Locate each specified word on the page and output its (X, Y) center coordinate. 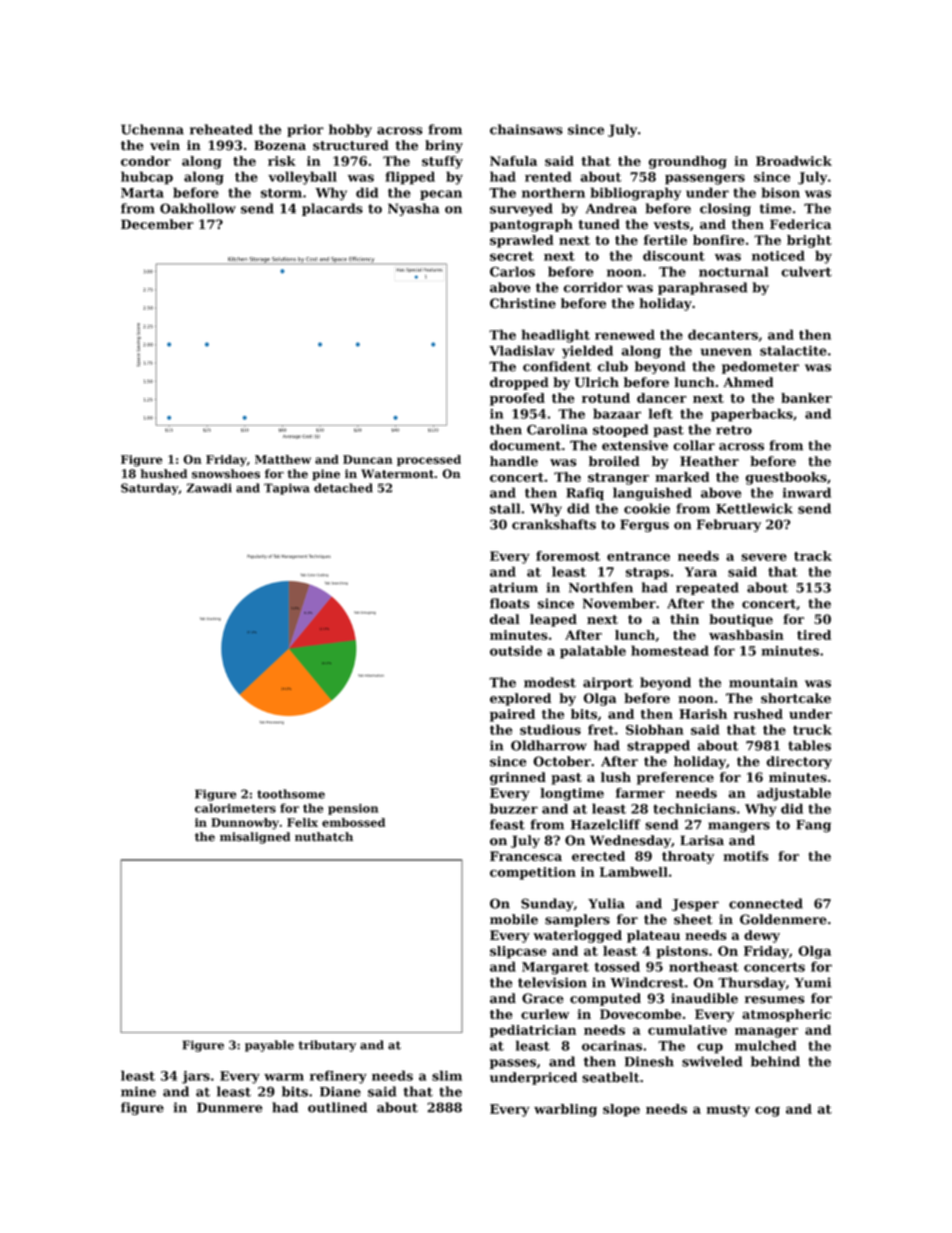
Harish (703, 714)
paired (512, 715)
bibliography (635, 194)
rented (548, 176)
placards (332, 209)
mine (138, 1091)
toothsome (291, 794)
